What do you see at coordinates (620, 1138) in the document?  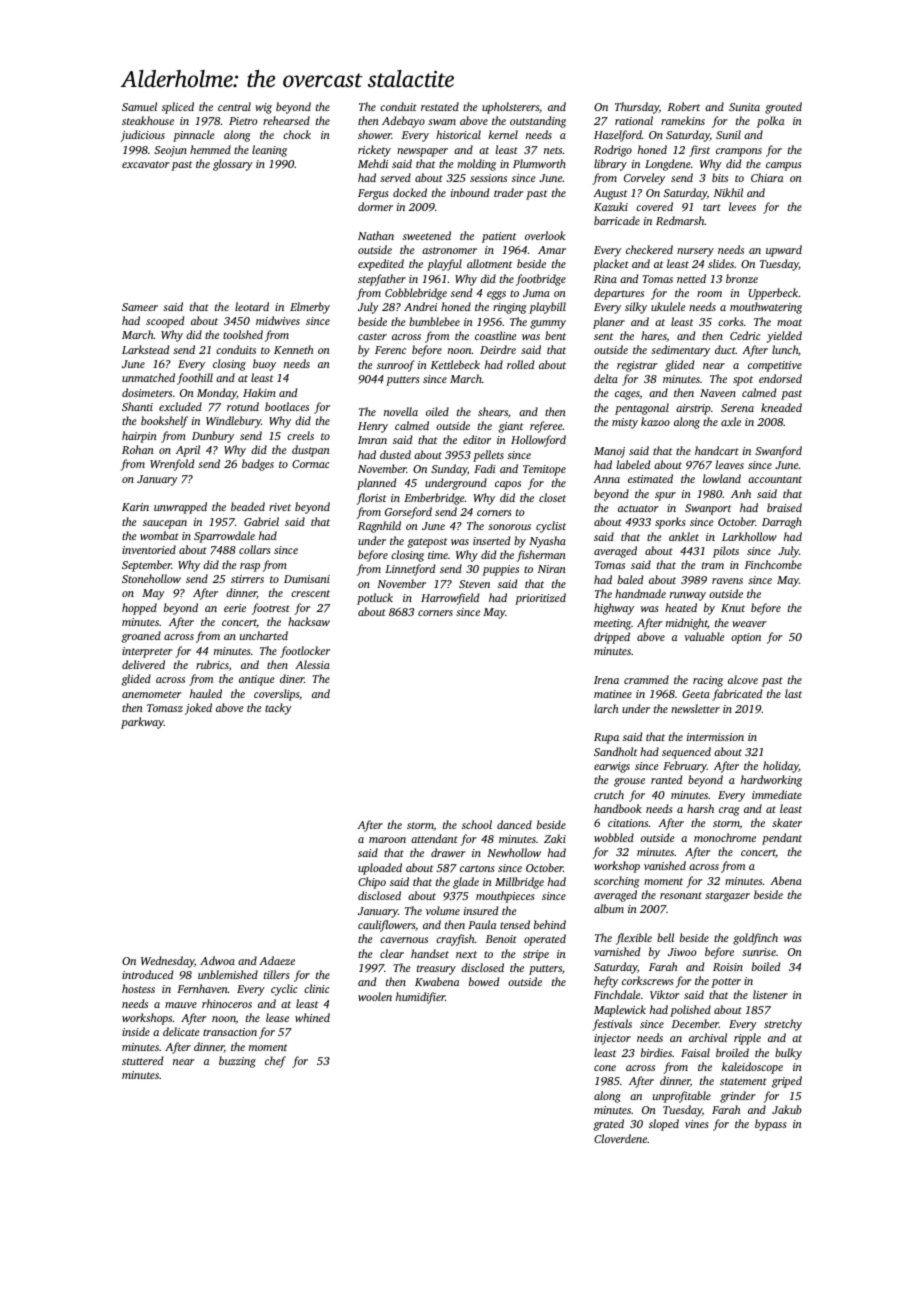 I see `Cloverdene` at bounding box center [620, 1138].
